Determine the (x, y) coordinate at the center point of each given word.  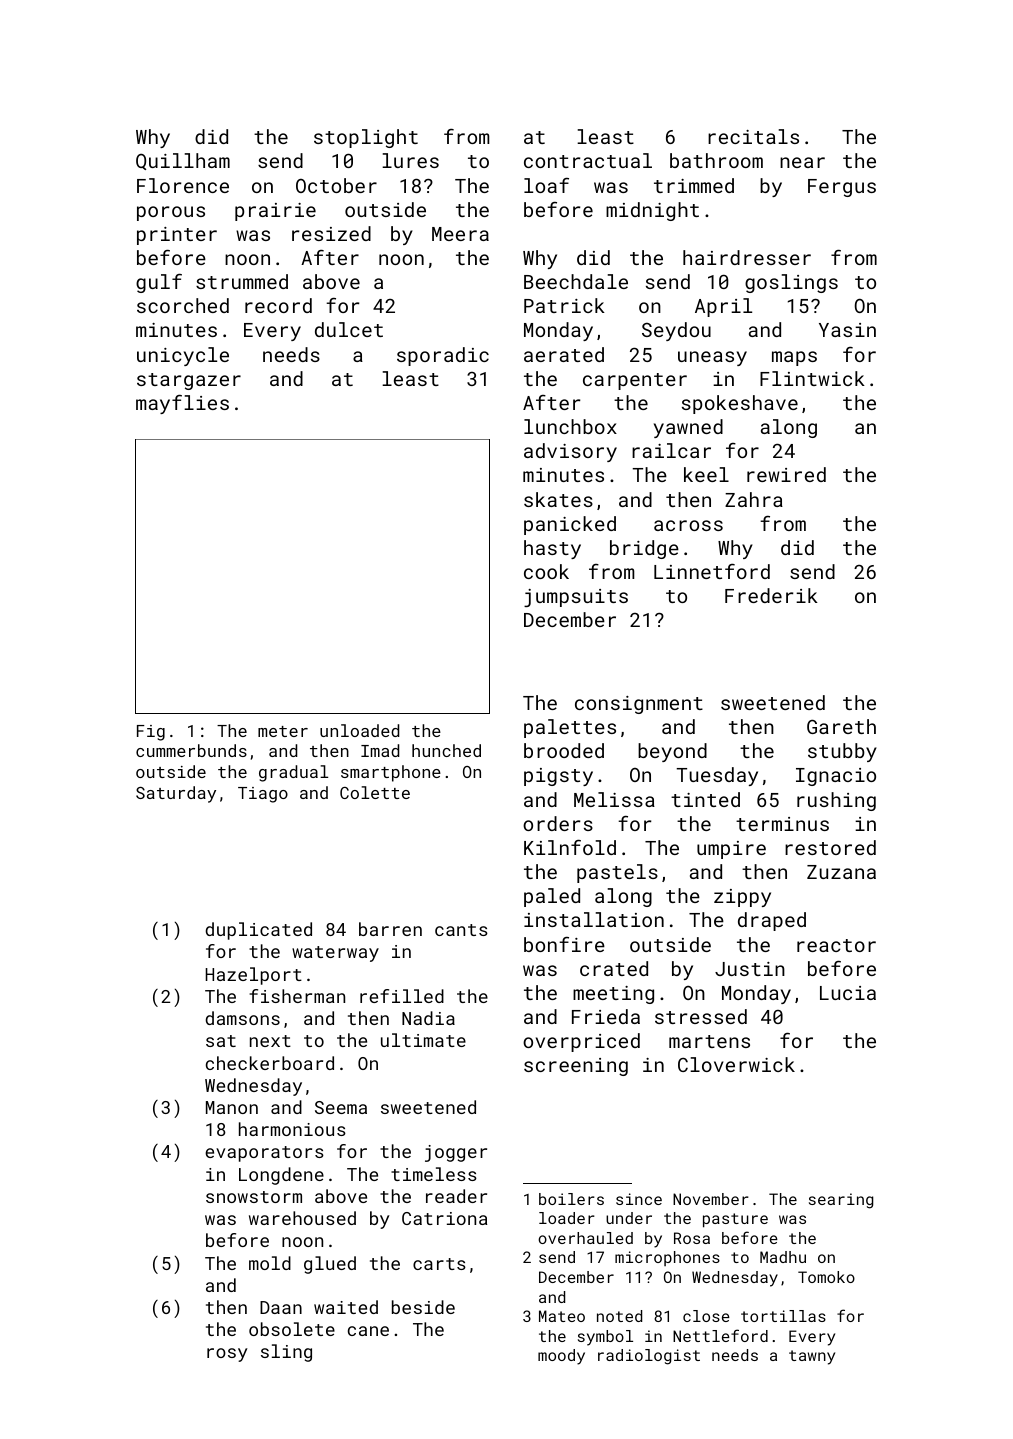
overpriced (581, 1042)
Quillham (183, 161)
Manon (232, 1107)
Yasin (847, 330)
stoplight (366, 138)
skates (558, 499)
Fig (151, 733)
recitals (753, 136)
